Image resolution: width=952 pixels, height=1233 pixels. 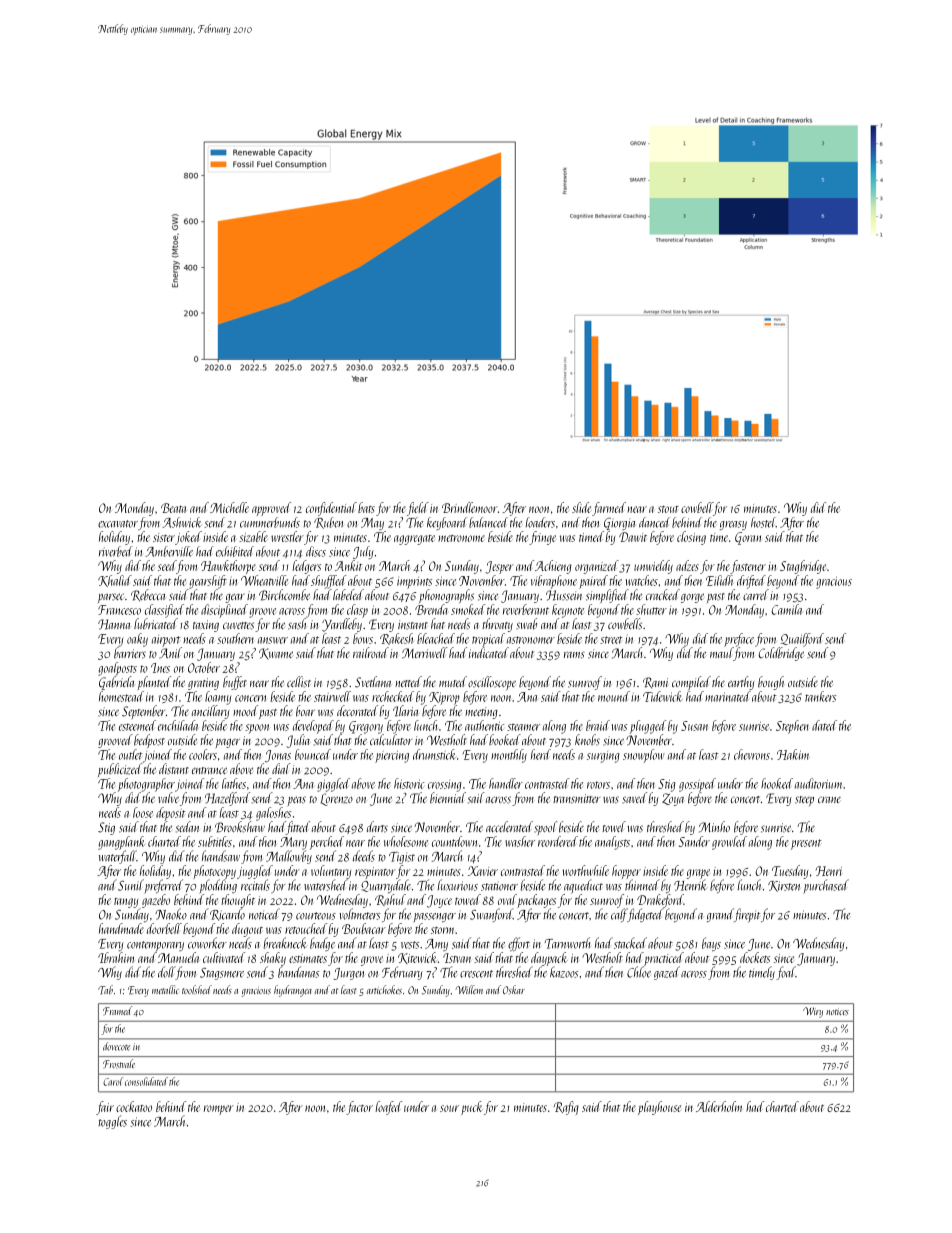 What do you see at coordinates (377, 827) in the document?
I see `darts` at bounding box center [377, 827].
